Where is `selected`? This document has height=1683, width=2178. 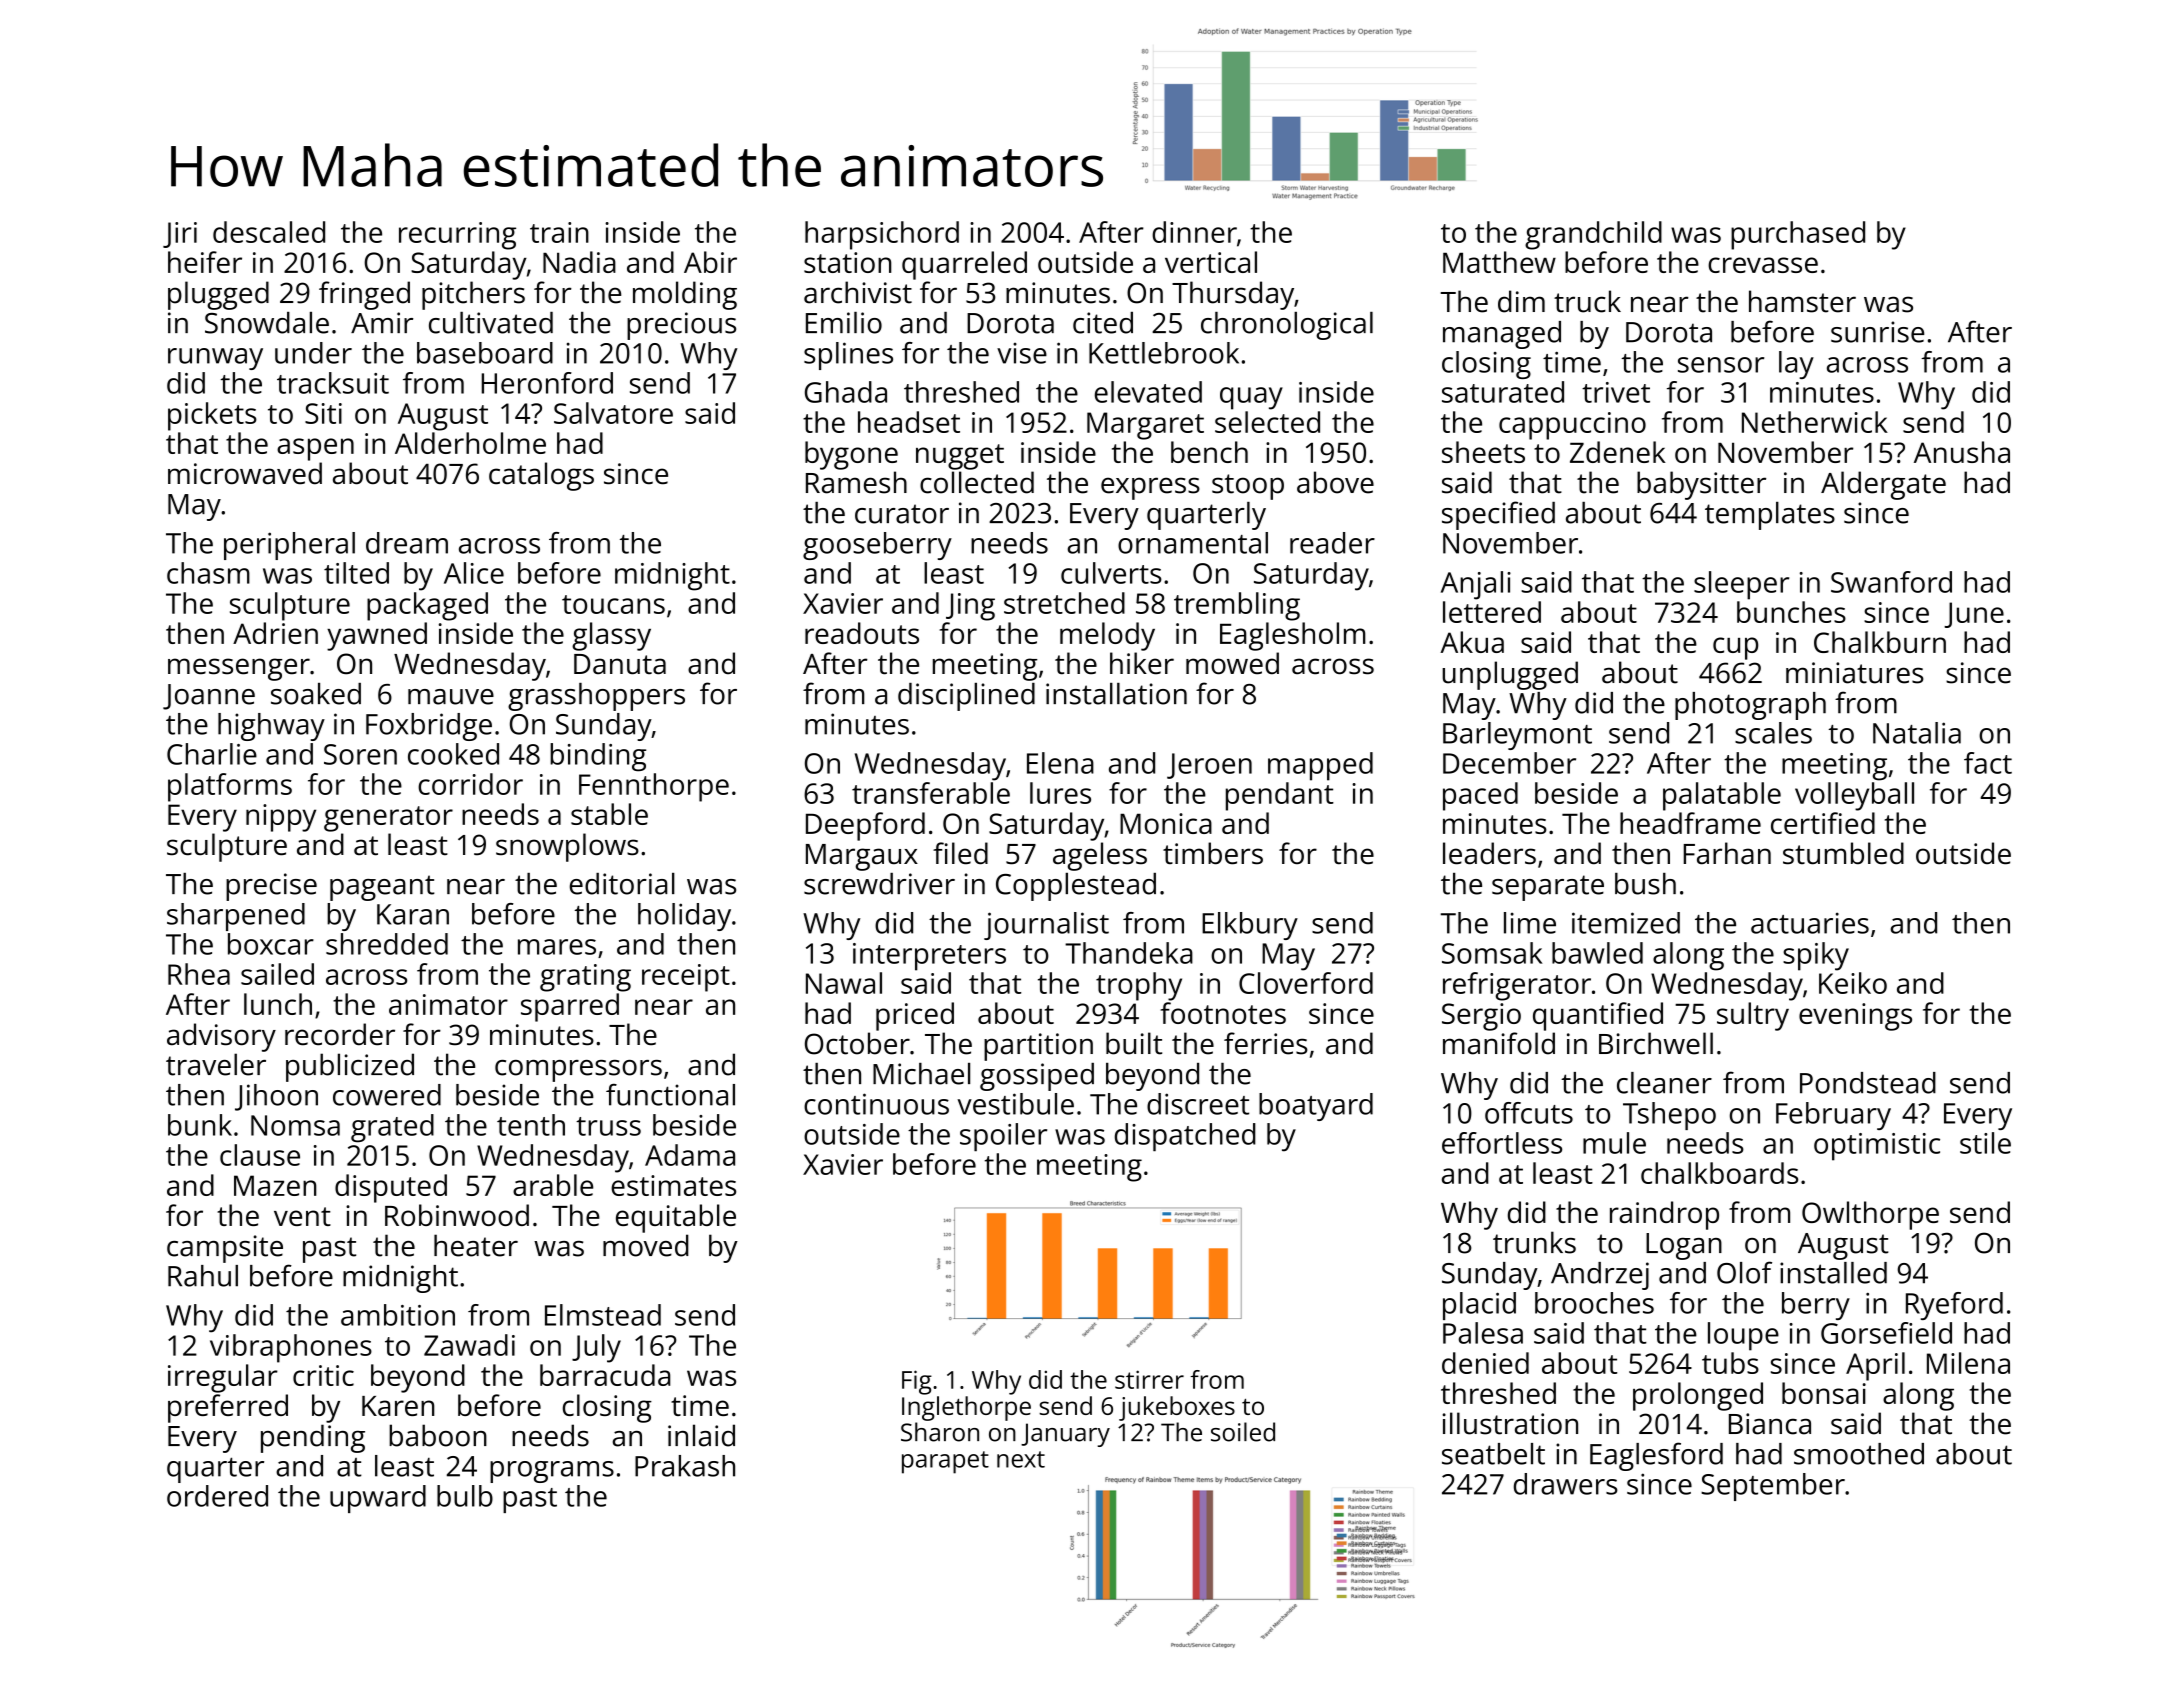
selected is located at coordinates (1267, 422).
